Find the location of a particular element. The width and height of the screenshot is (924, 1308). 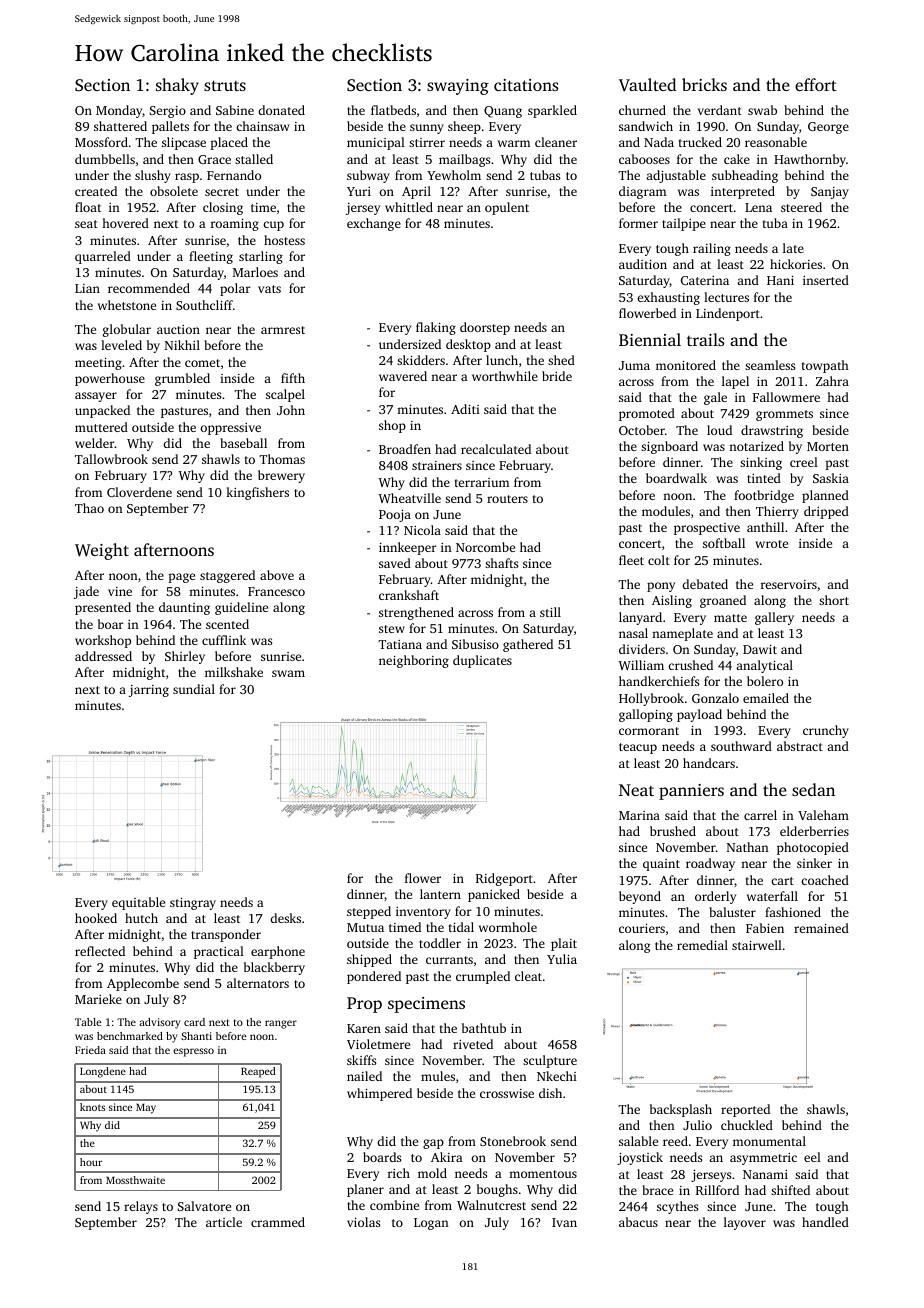

bricks is located at coordinates (704, 84).
